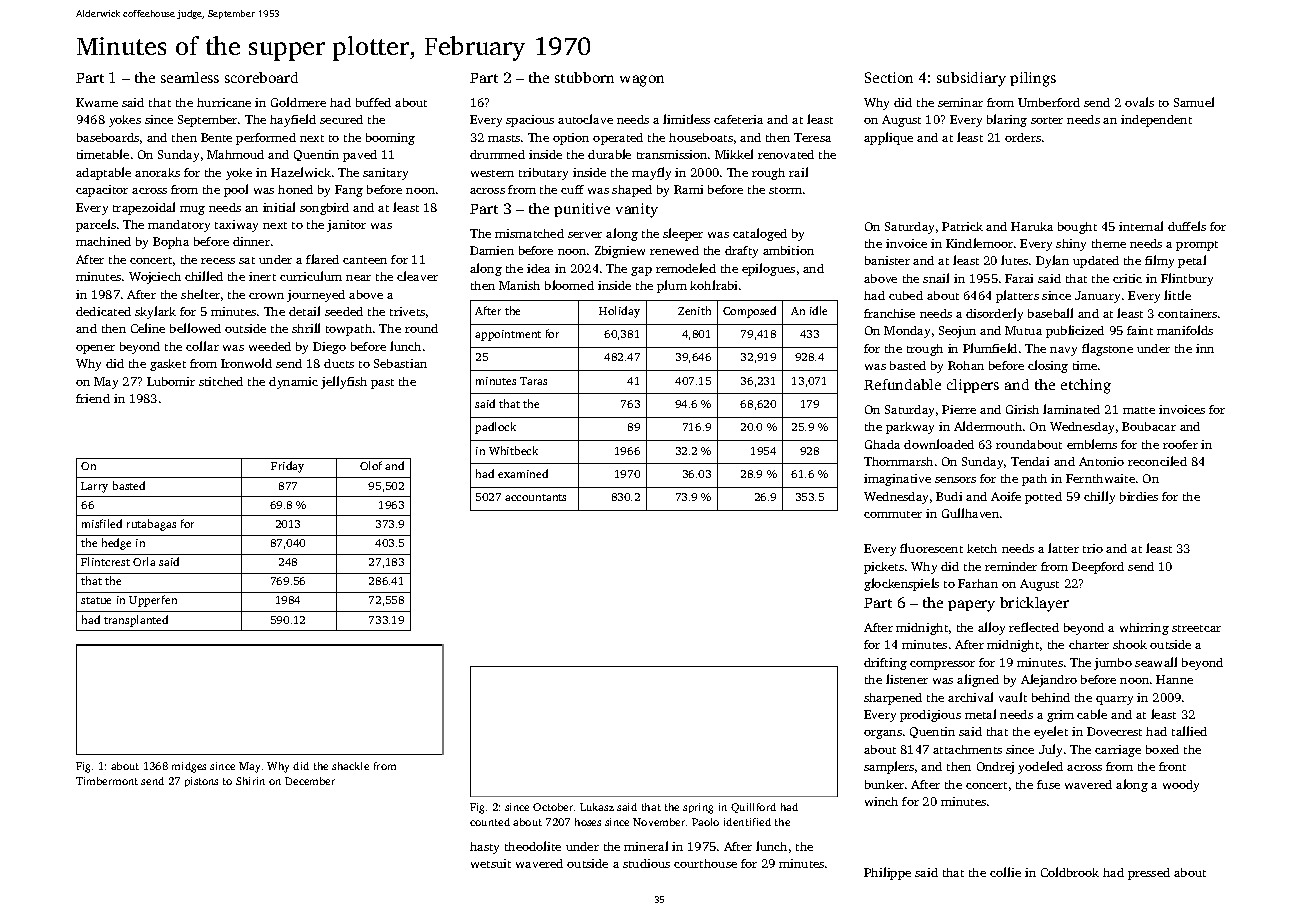 Image resolution: width=1308 pixels, height=924 pixels. What do you see at coordinates (553, 807) in the screenshot?
I see `October` at bounding box center [553, 807].
